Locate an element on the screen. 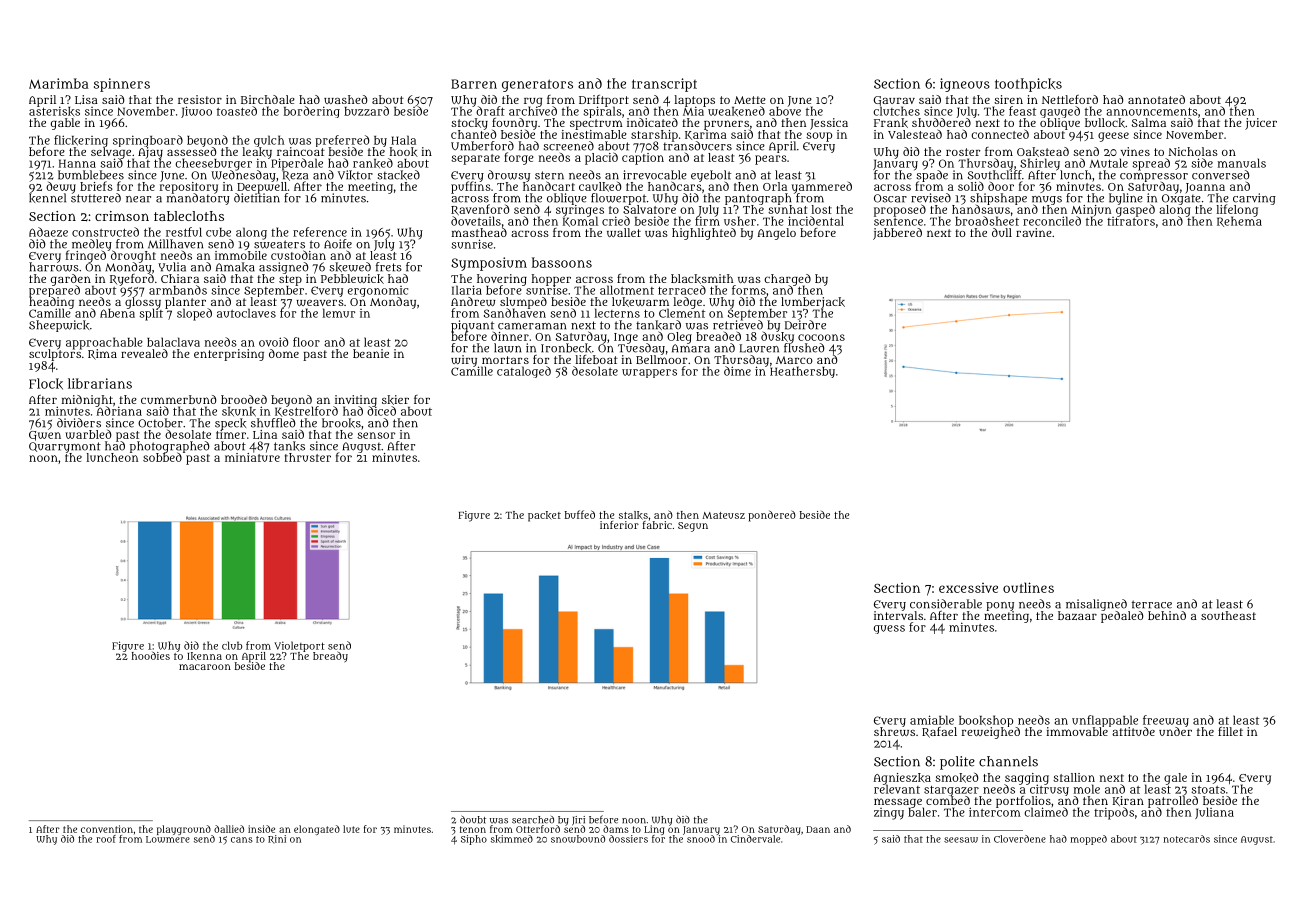 This screenshot has height=924, width=1308. toothpicks is located at coordinates (1028, 85).
